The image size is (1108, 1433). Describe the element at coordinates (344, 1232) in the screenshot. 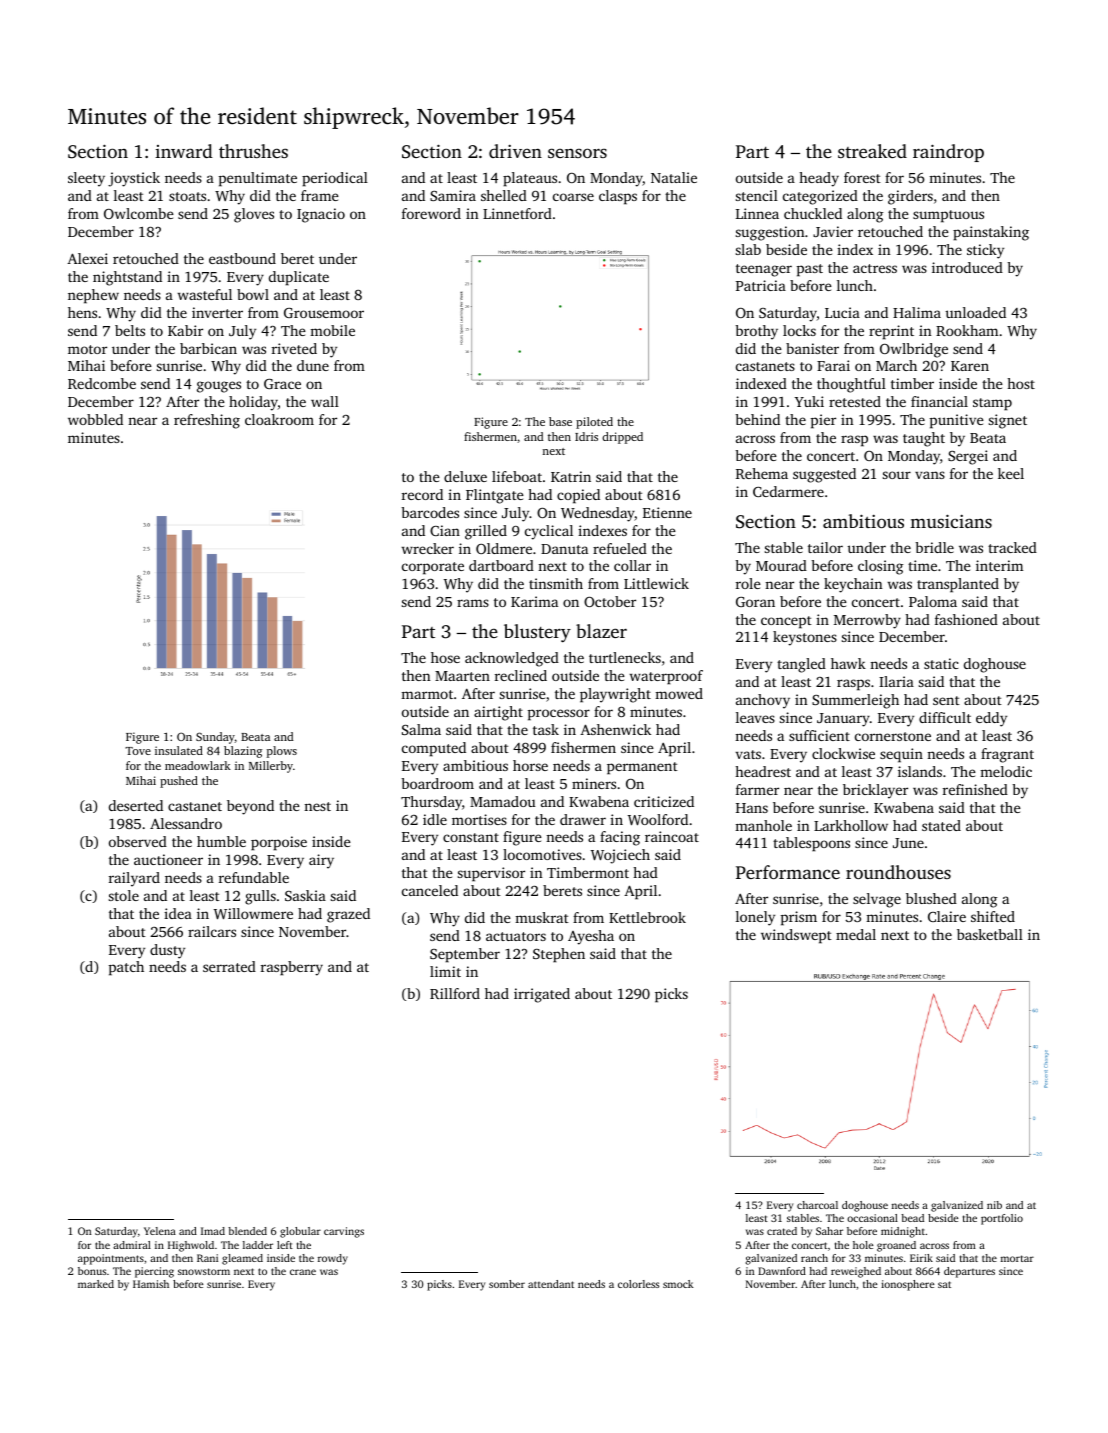

I see `carvings` at that location.
